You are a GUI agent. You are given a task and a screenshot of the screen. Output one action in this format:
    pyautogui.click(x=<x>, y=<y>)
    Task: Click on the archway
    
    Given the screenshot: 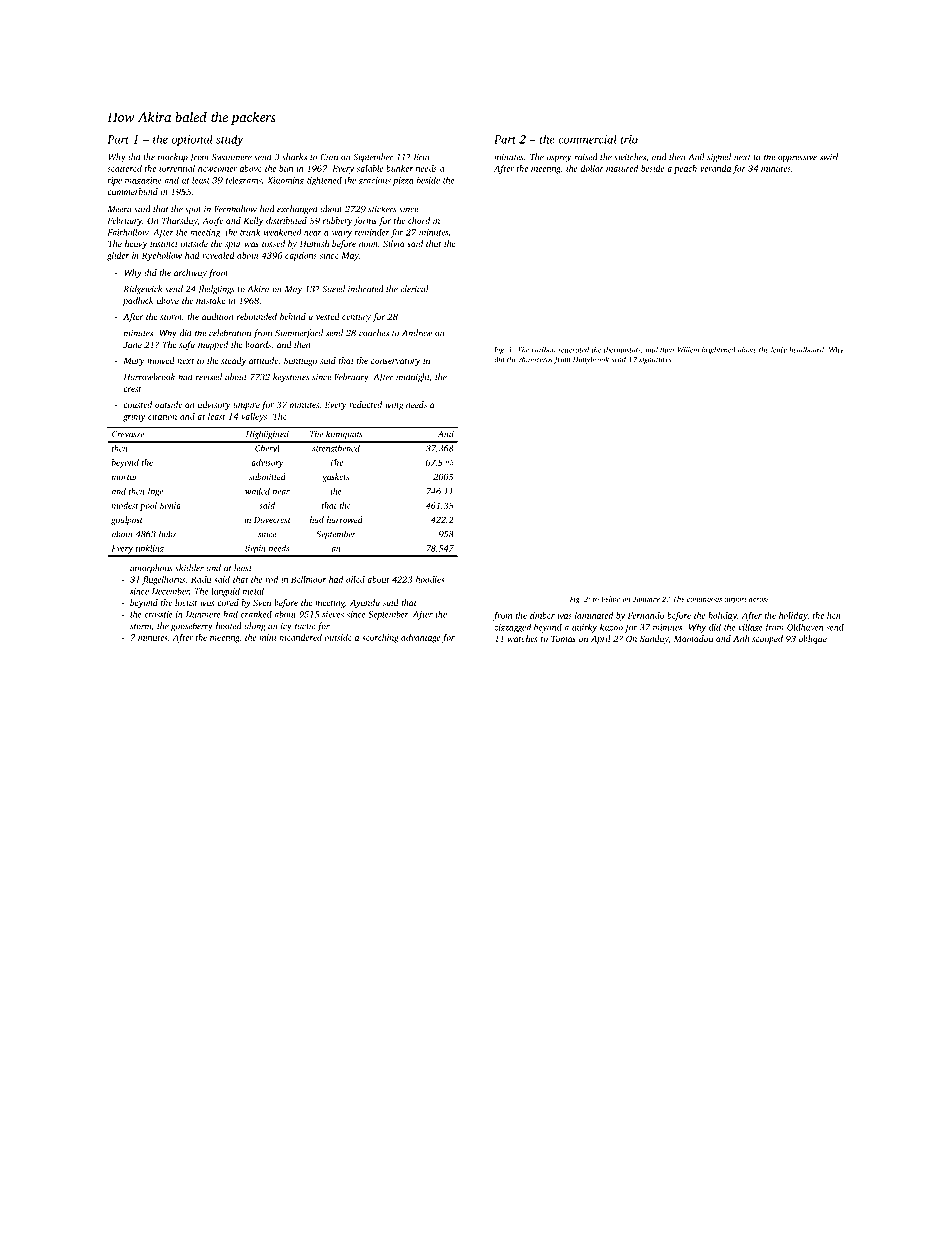 What is the action you would take?
    pyautogui.click(x=190, y=273)
